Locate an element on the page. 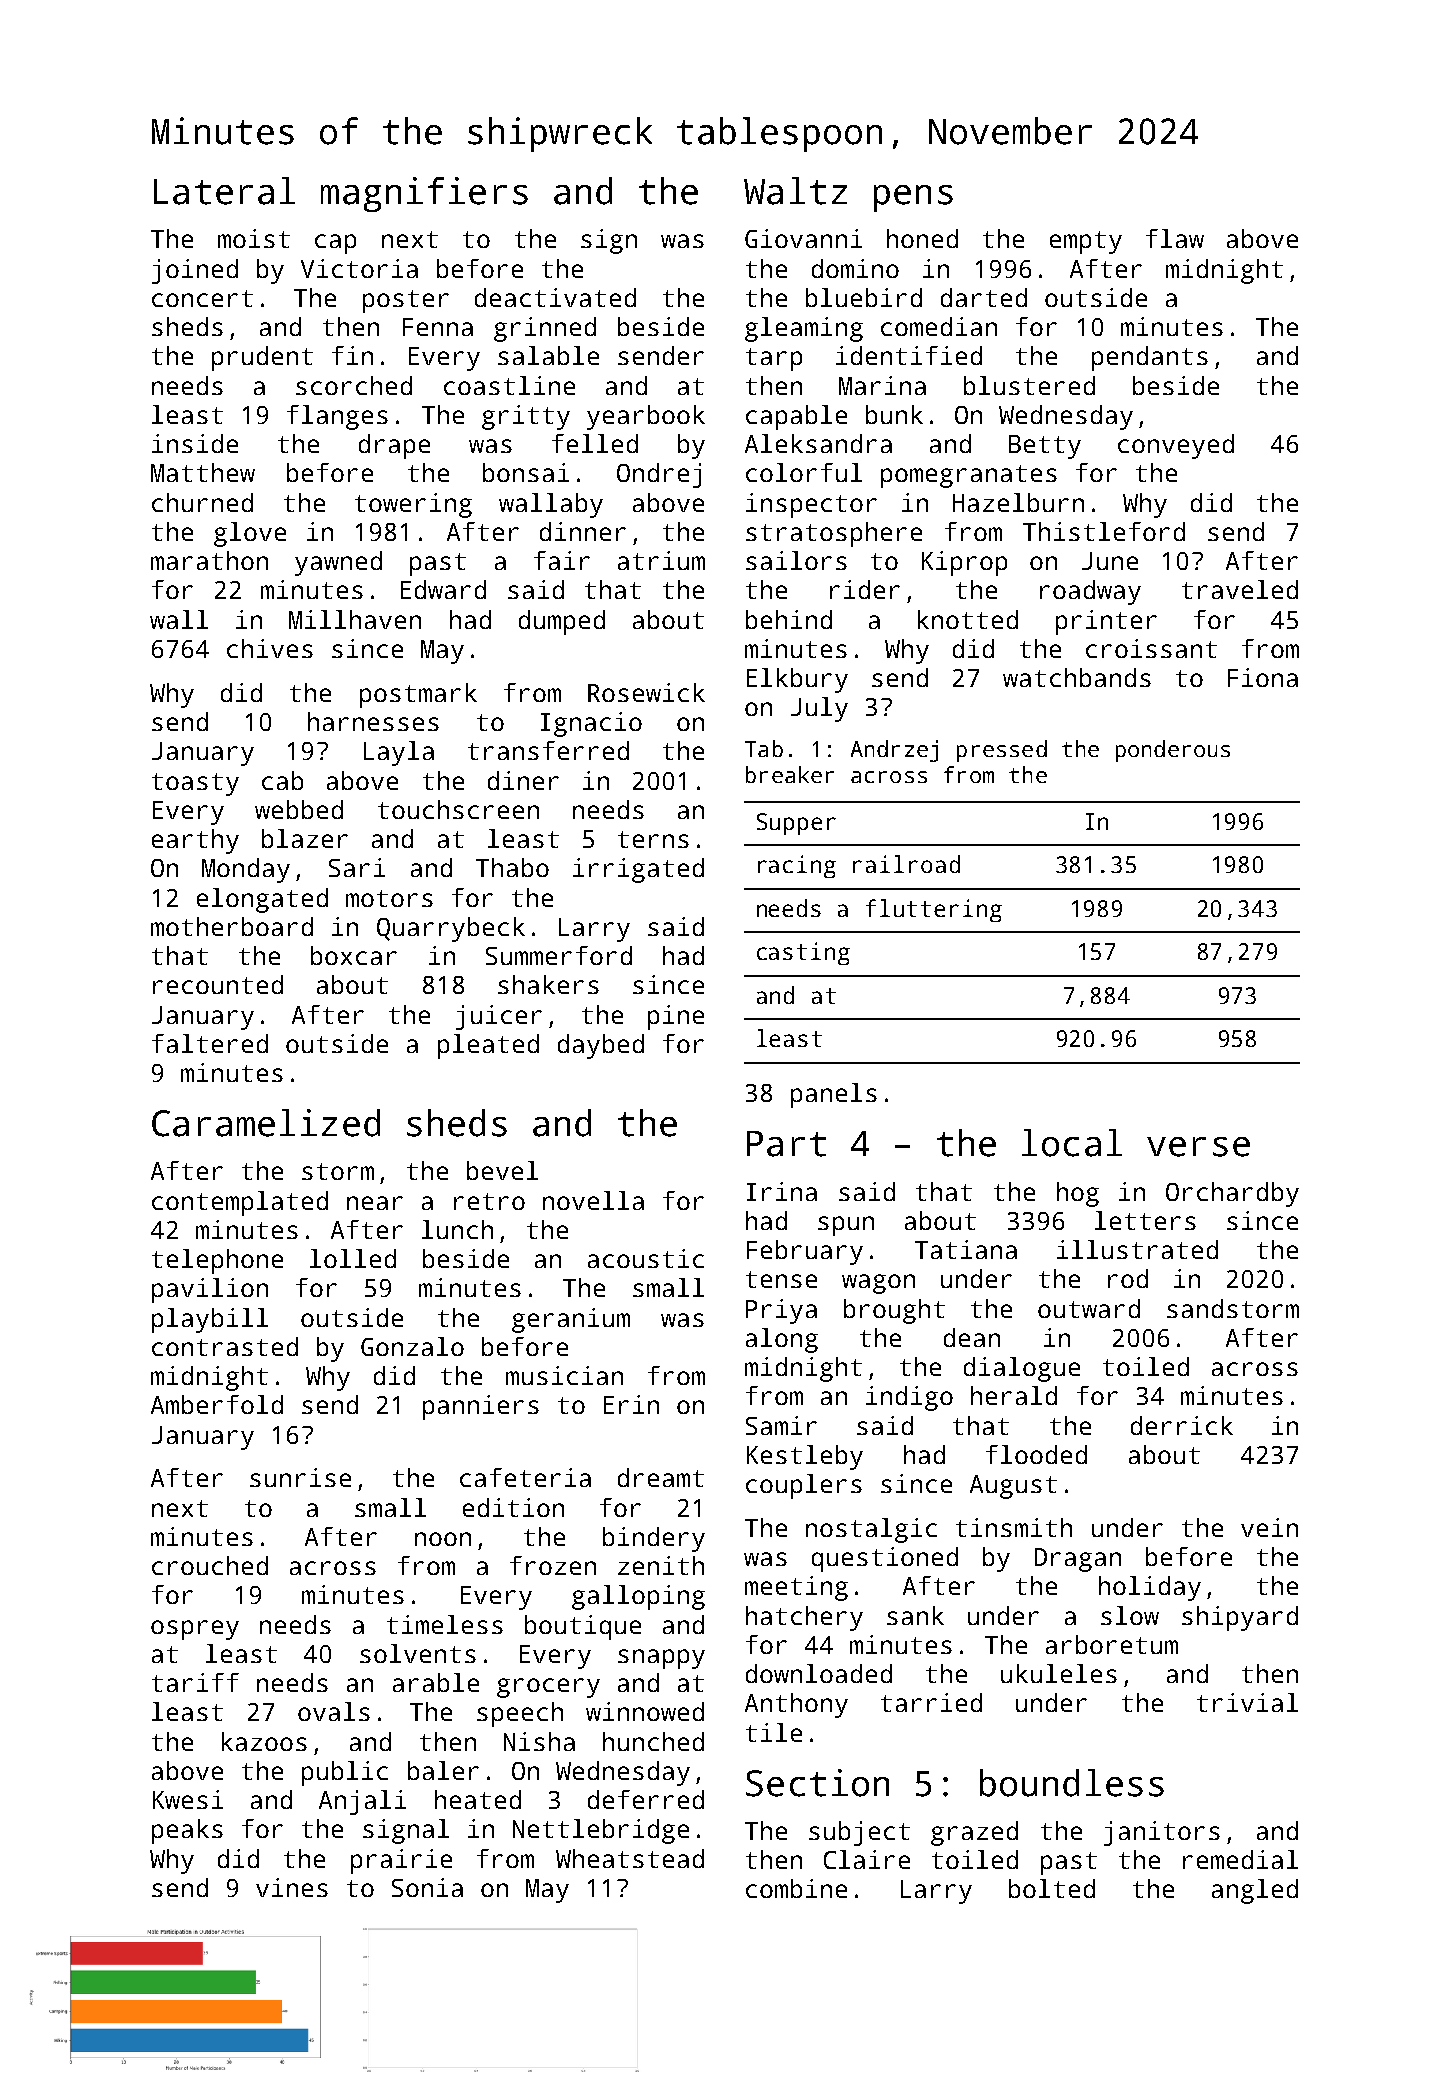  Sonia is located at coordinates (427, 1887).
